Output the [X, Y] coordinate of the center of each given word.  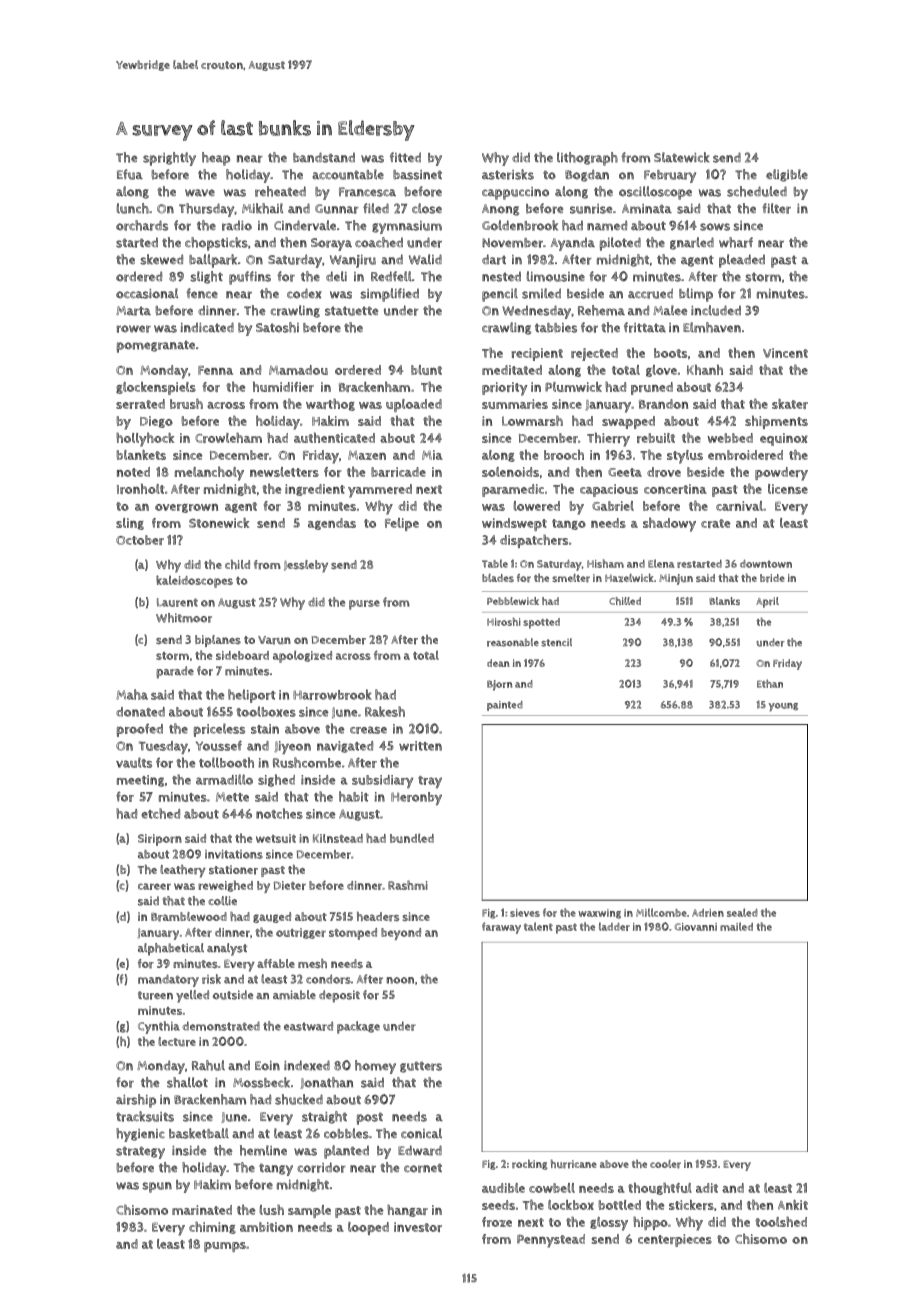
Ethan [770, 683]
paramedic [513, 490]
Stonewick [219, 523]
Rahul [208, 1065]
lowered [537, 506]
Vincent [785, 353]
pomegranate [156, 346]
